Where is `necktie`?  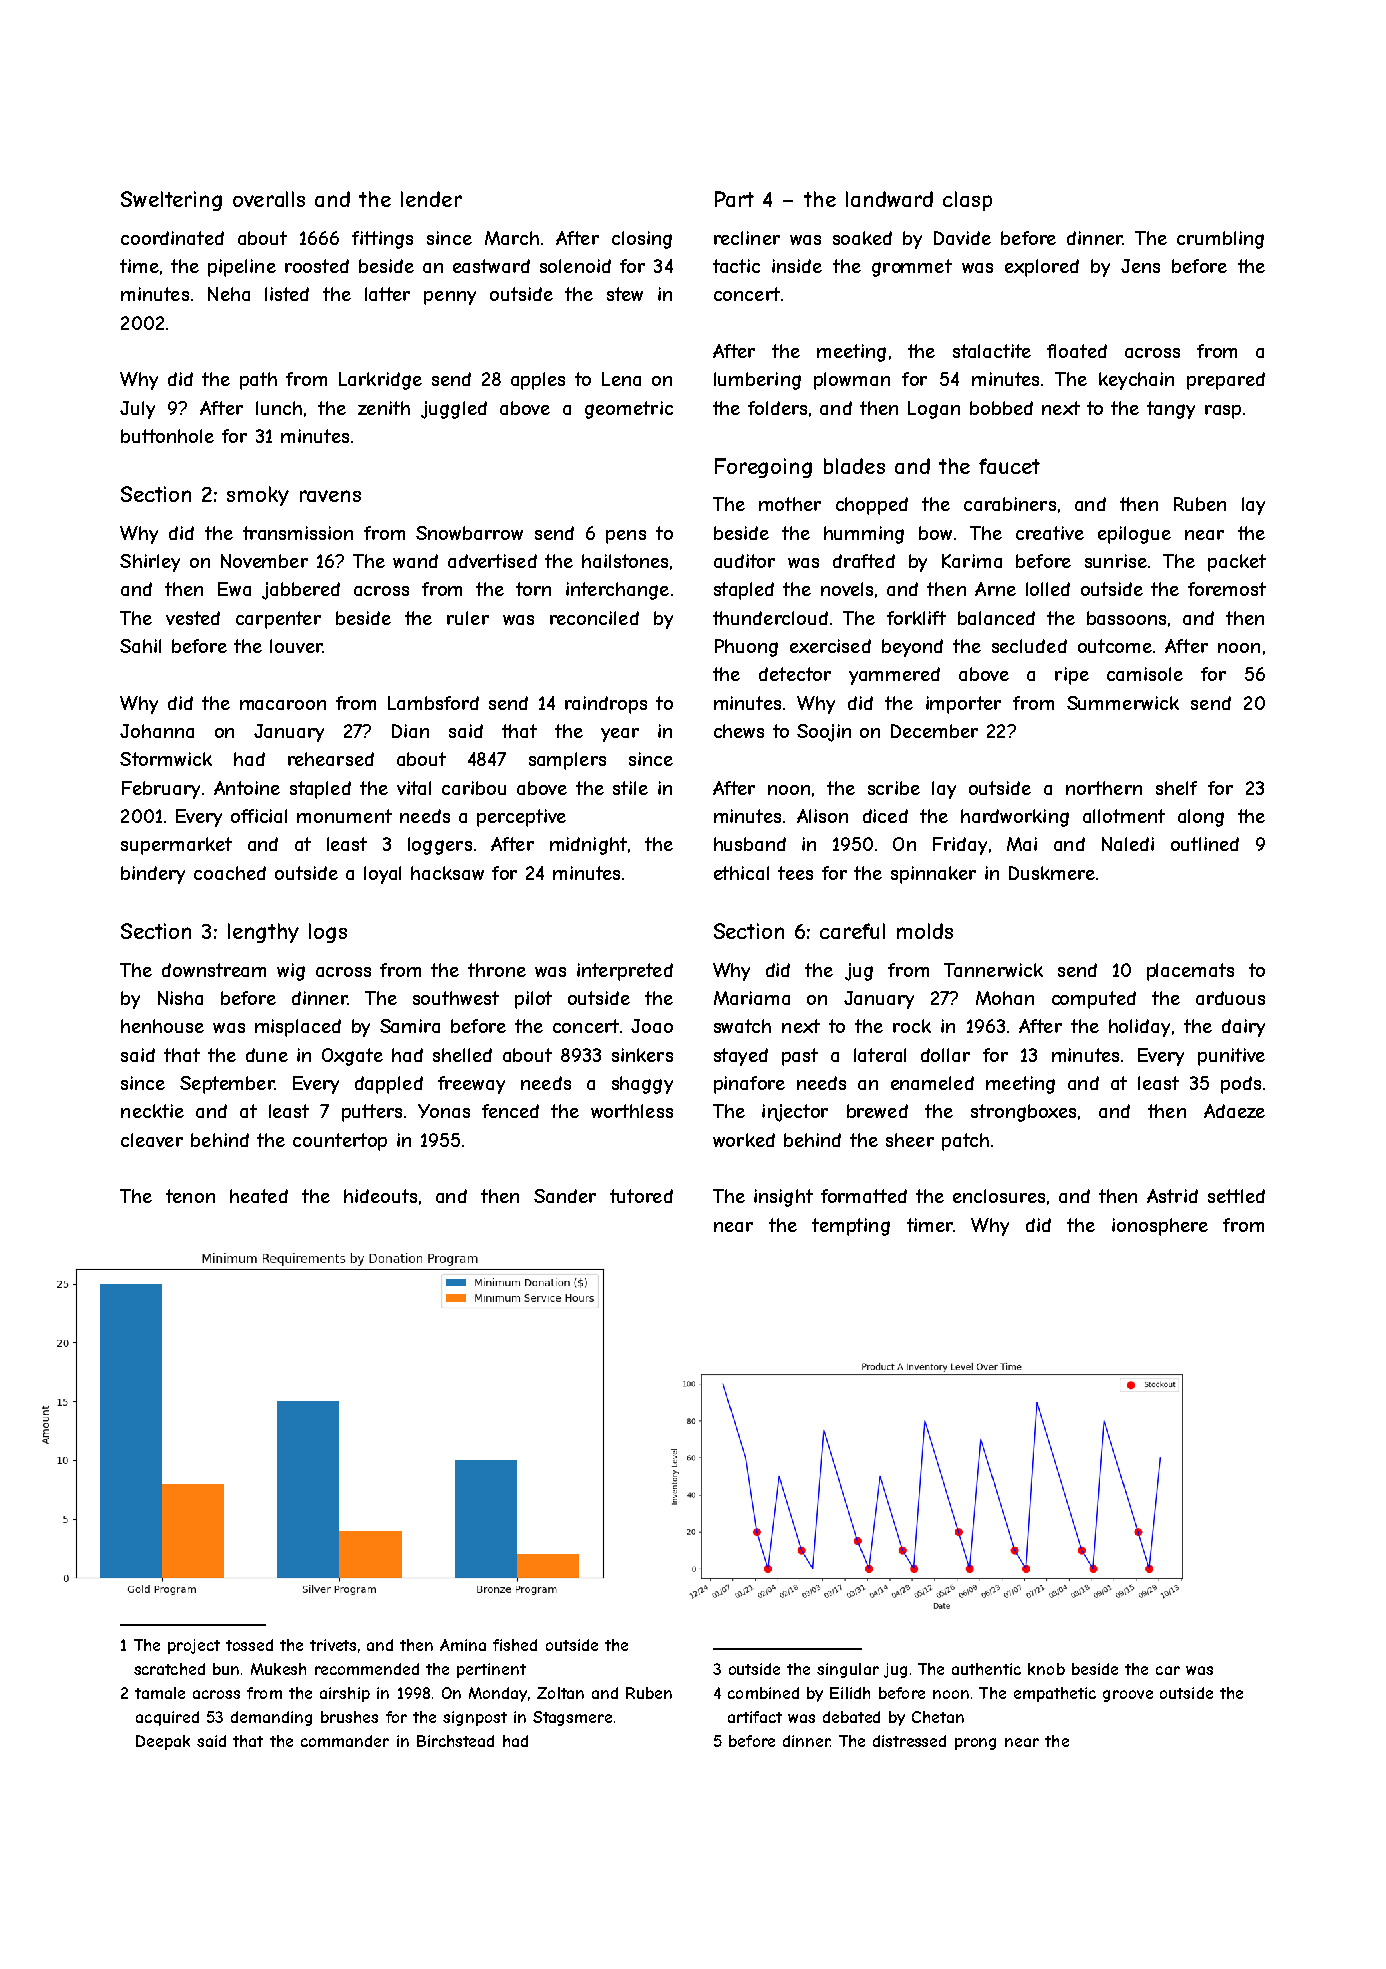 necktie is located at coordinates (152, 1111).
